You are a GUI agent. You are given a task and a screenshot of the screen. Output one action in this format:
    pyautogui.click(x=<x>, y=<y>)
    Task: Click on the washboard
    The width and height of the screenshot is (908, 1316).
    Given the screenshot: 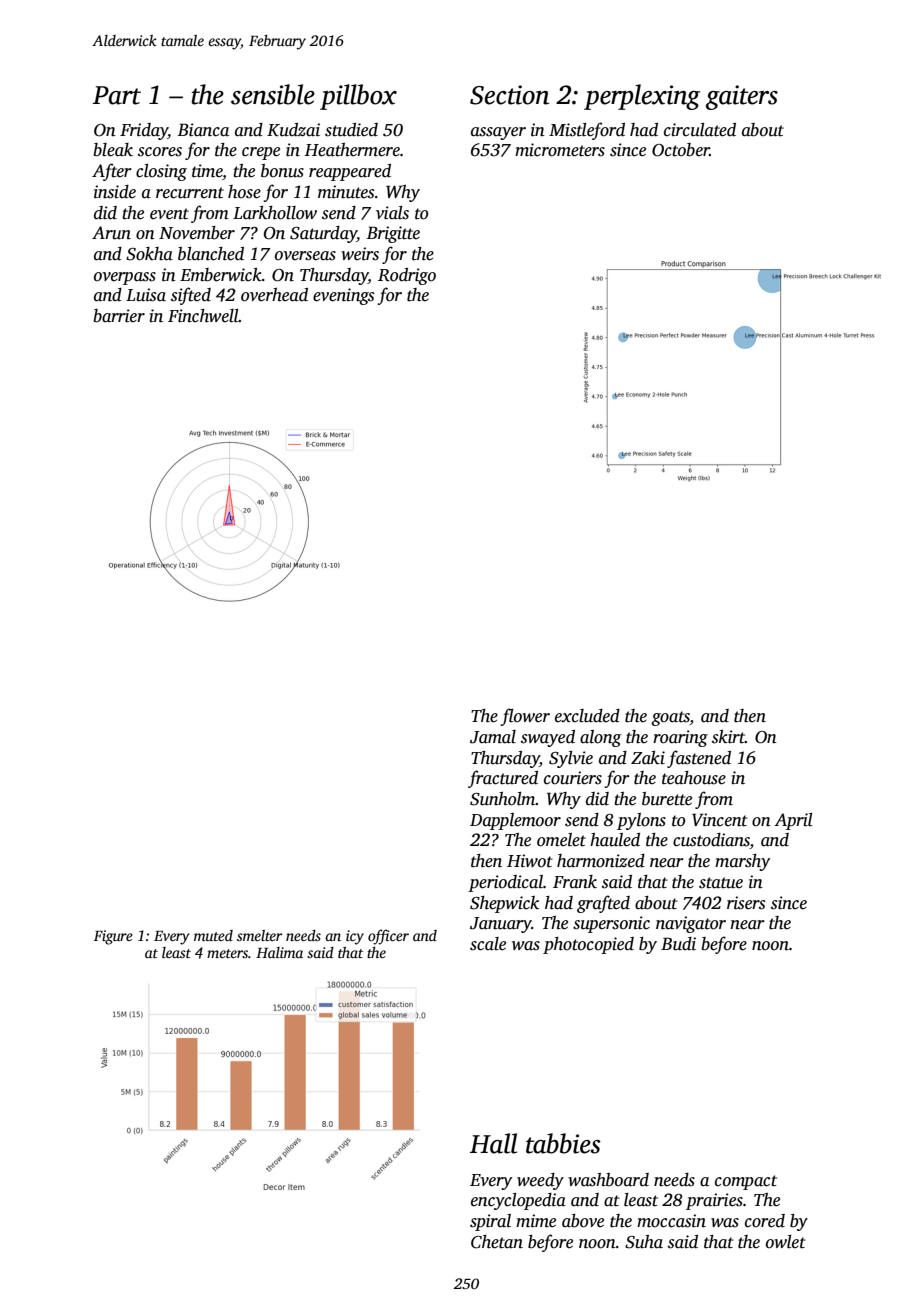 What is the action you would take?
    pyautogui.click(x=608, y=1180)
